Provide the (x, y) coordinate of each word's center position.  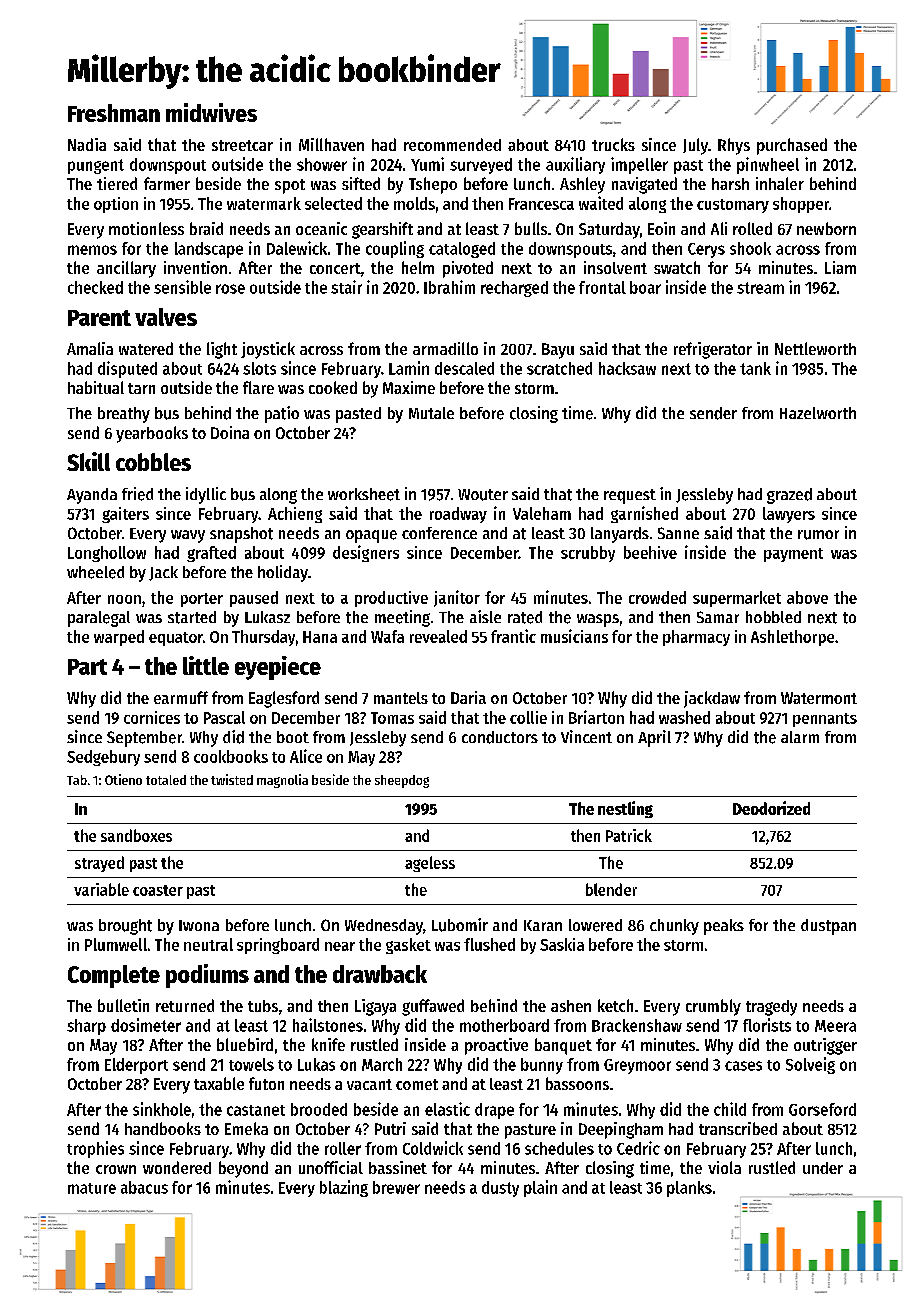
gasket (408, 946)
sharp (86, 1027)
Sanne (678, 533)
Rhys (734, 146)
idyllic (206, 495)
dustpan (828, 927)
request (630, 496)
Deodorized (771, 808)
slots (259, 368)
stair (346, 287)
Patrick (629, 835)
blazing (344, 1188)
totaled (166, 780)
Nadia (87, 144)
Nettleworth (815, 348)
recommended (452, 144)
